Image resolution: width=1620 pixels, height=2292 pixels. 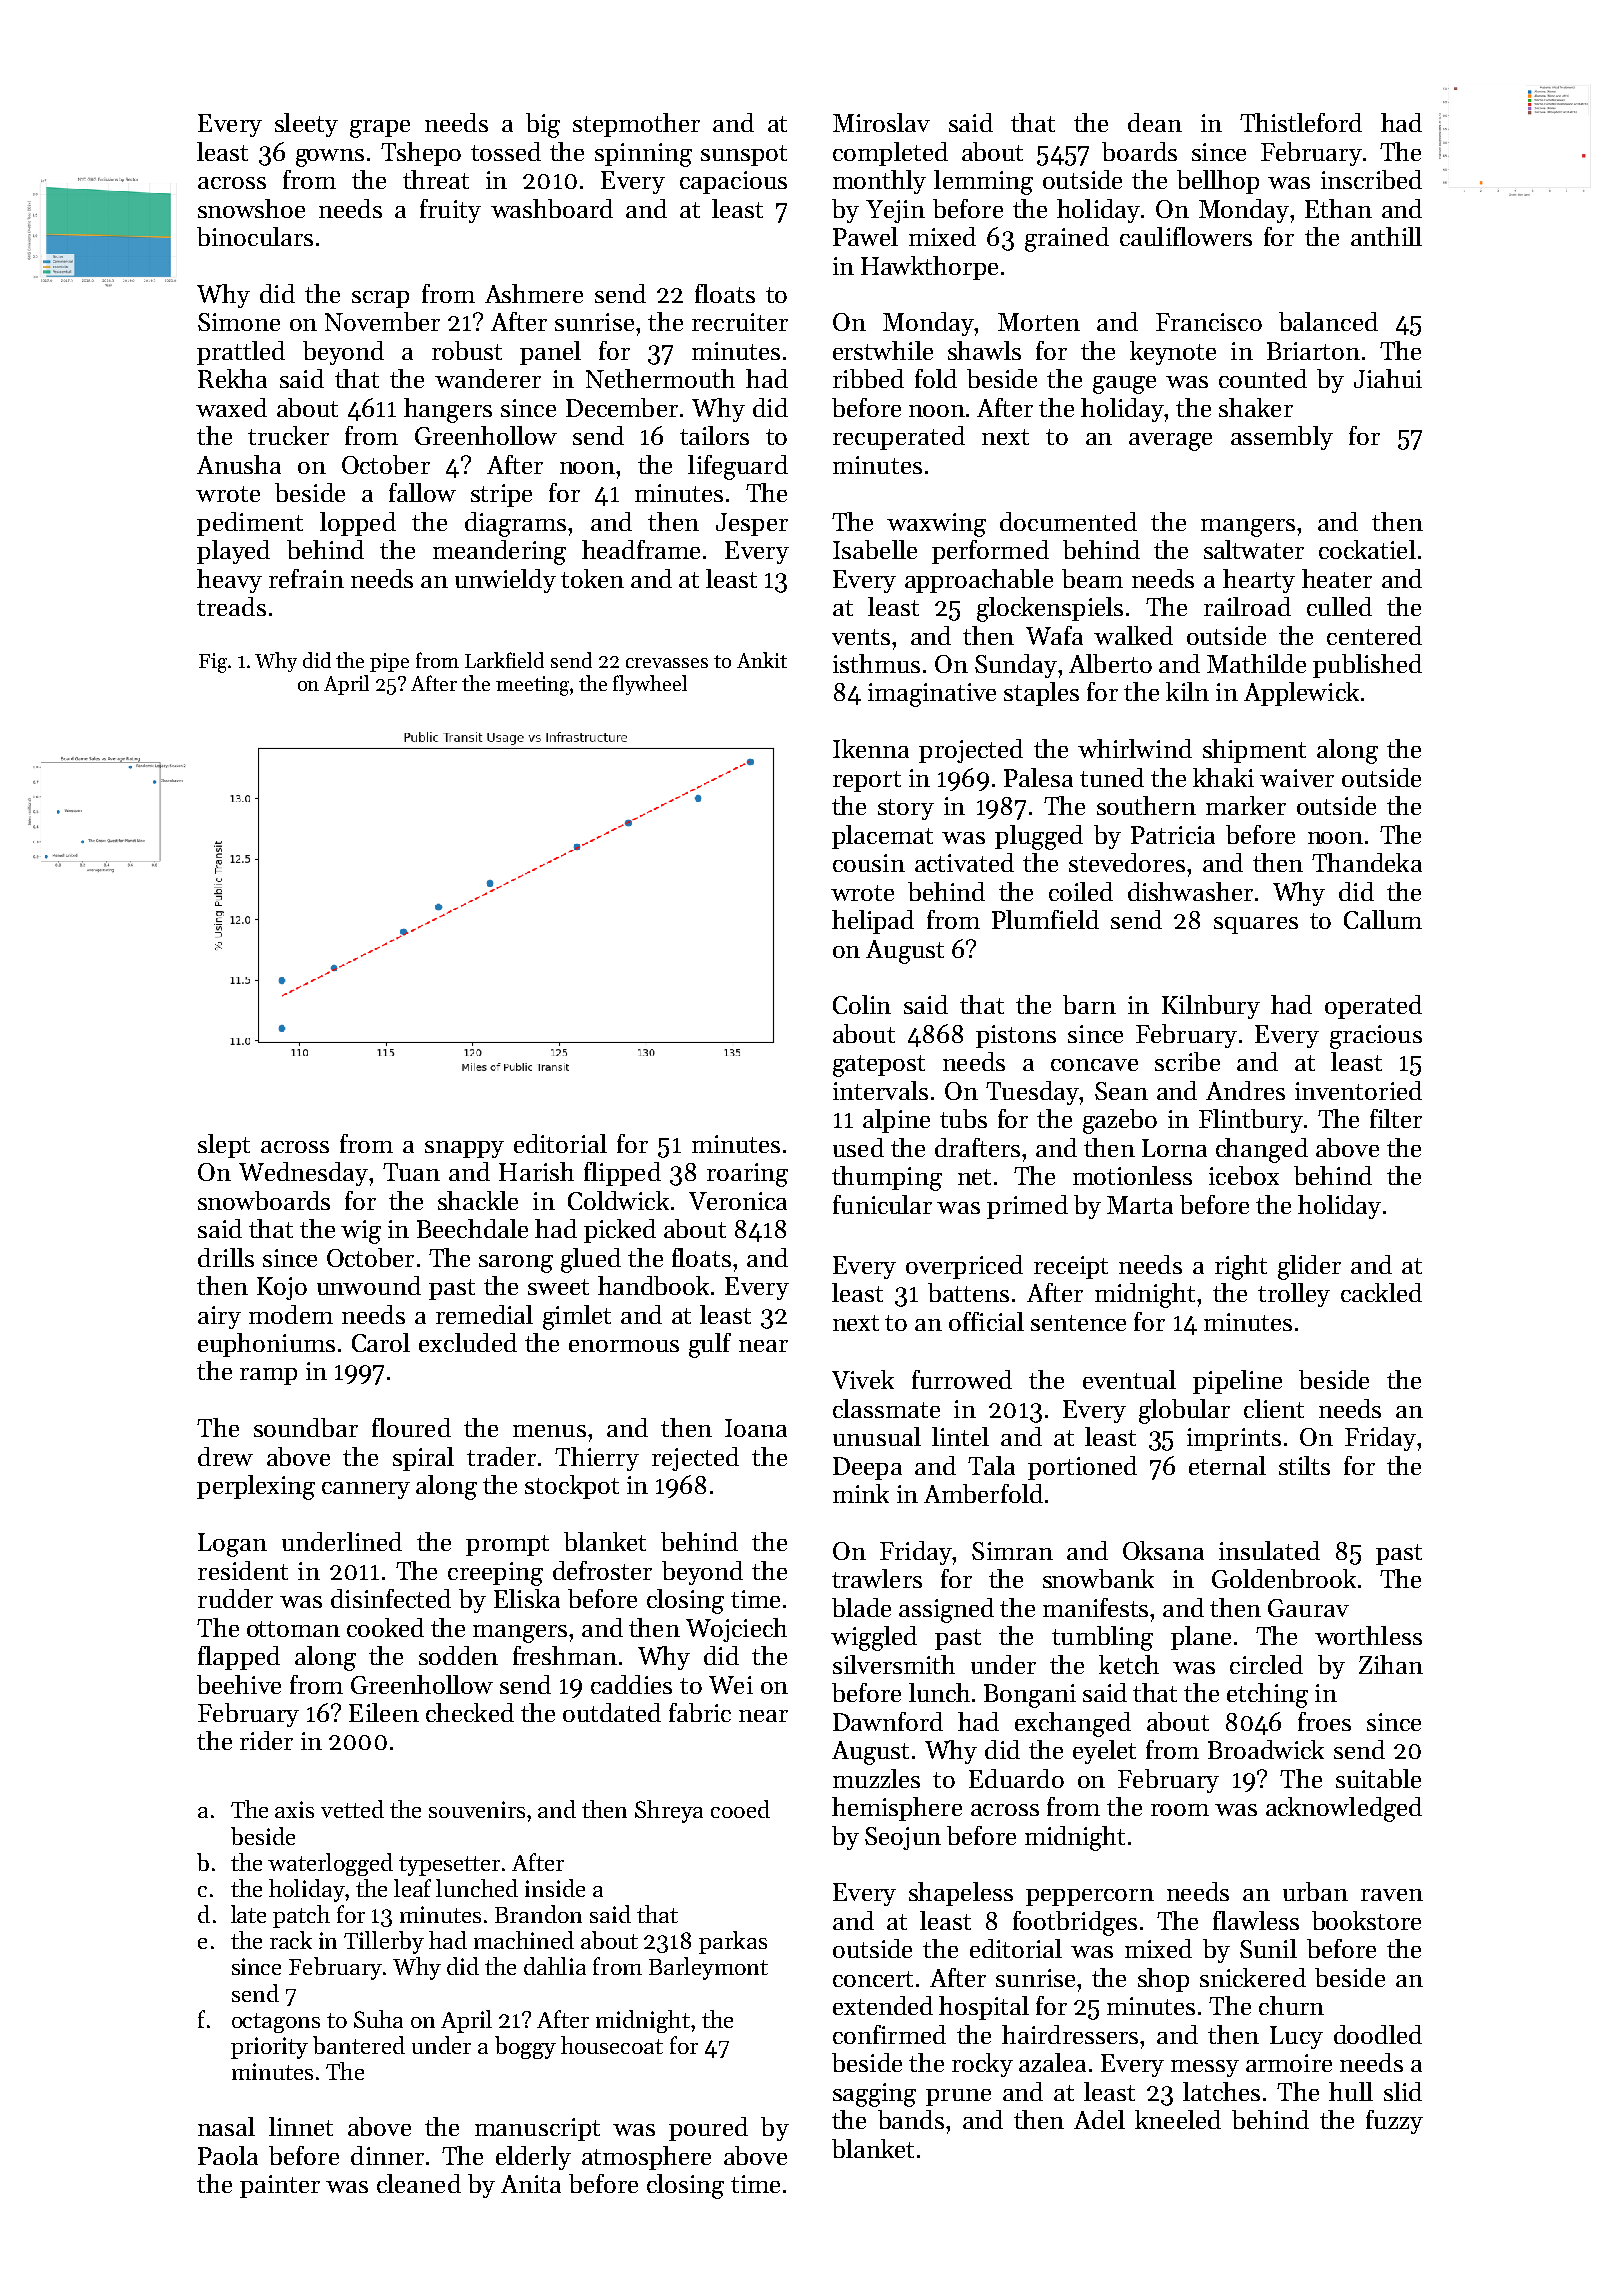 I want to click on hangers, so click(x=448, y=410).
